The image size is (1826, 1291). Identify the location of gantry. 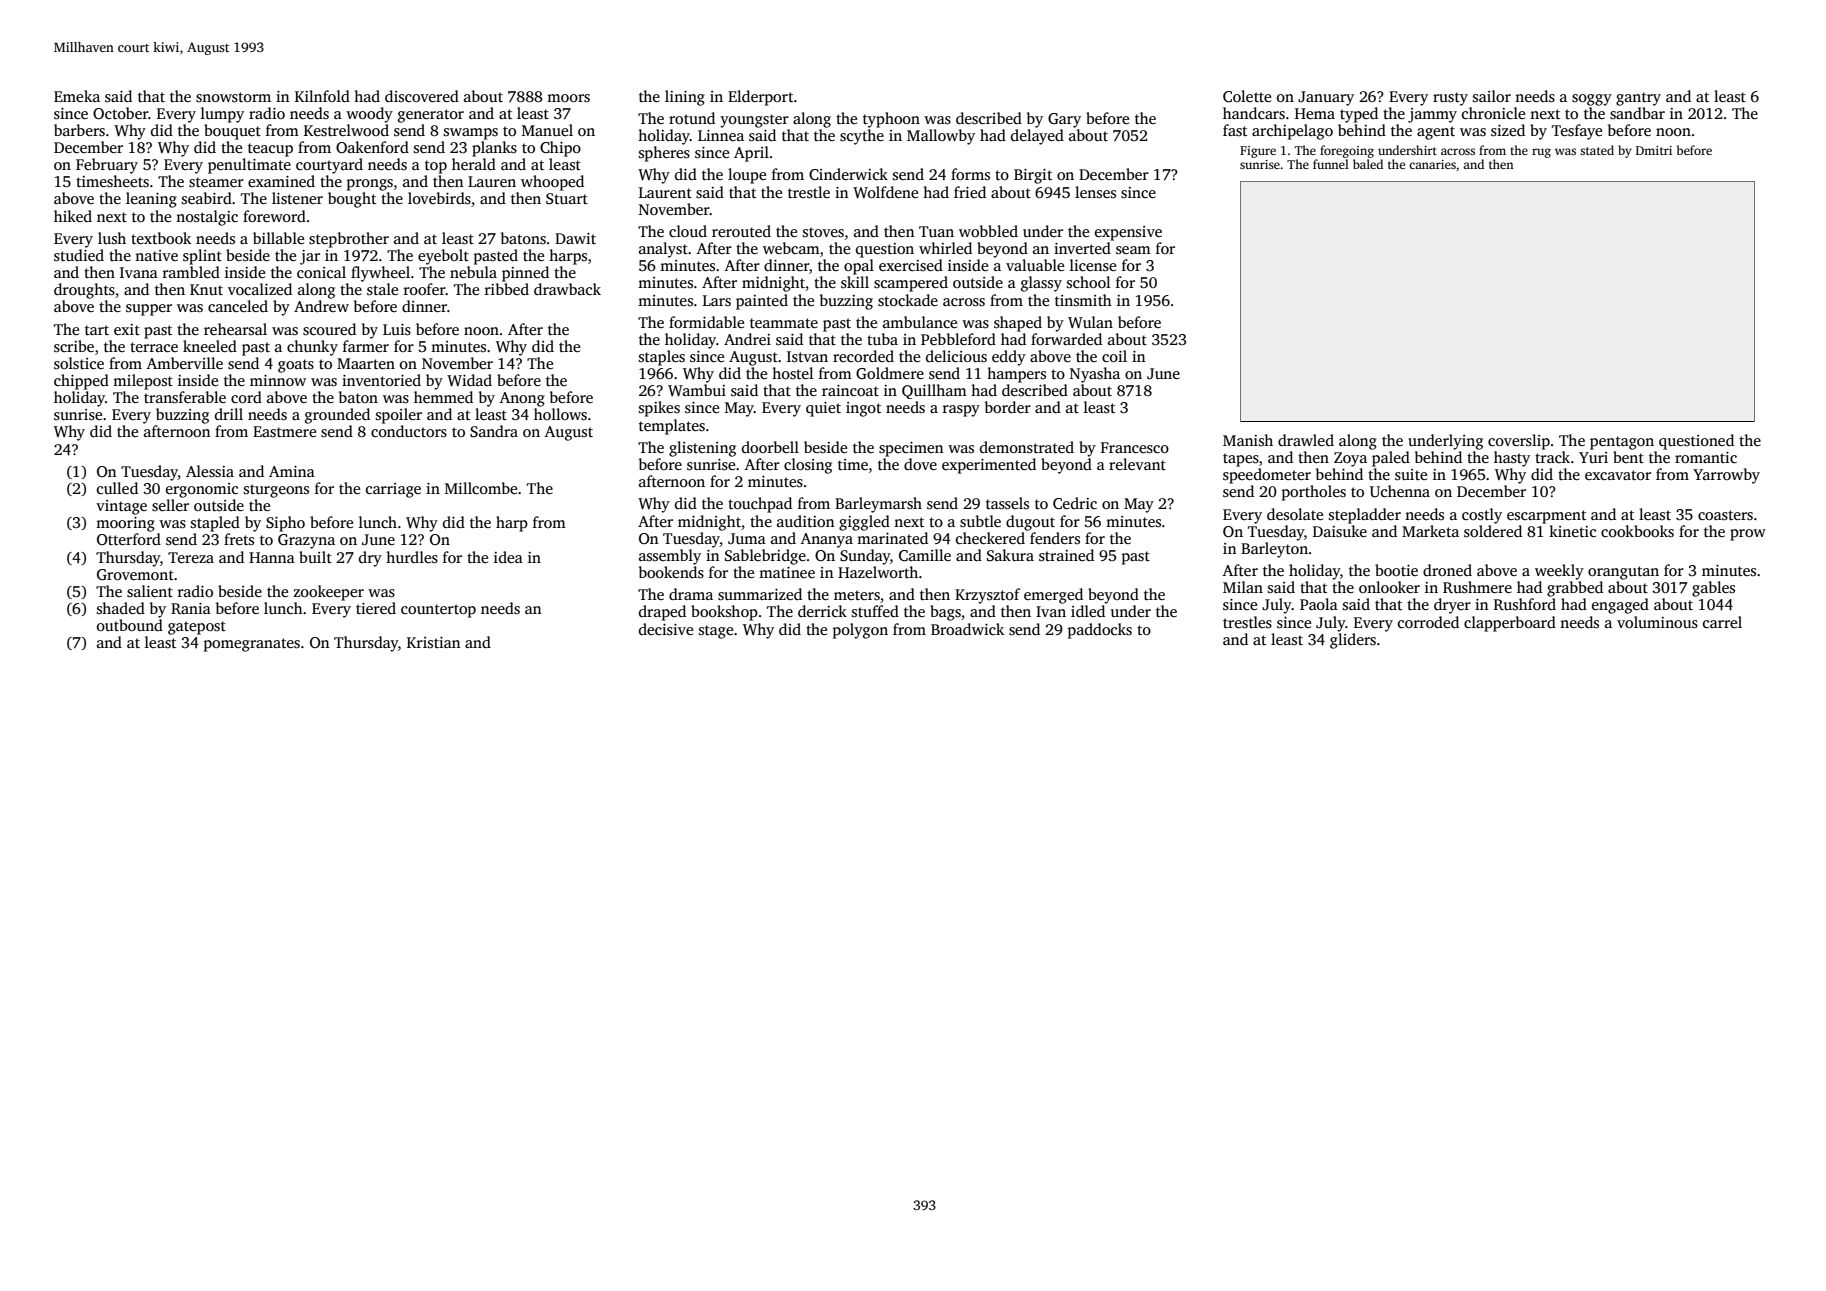
(1638, 99).
